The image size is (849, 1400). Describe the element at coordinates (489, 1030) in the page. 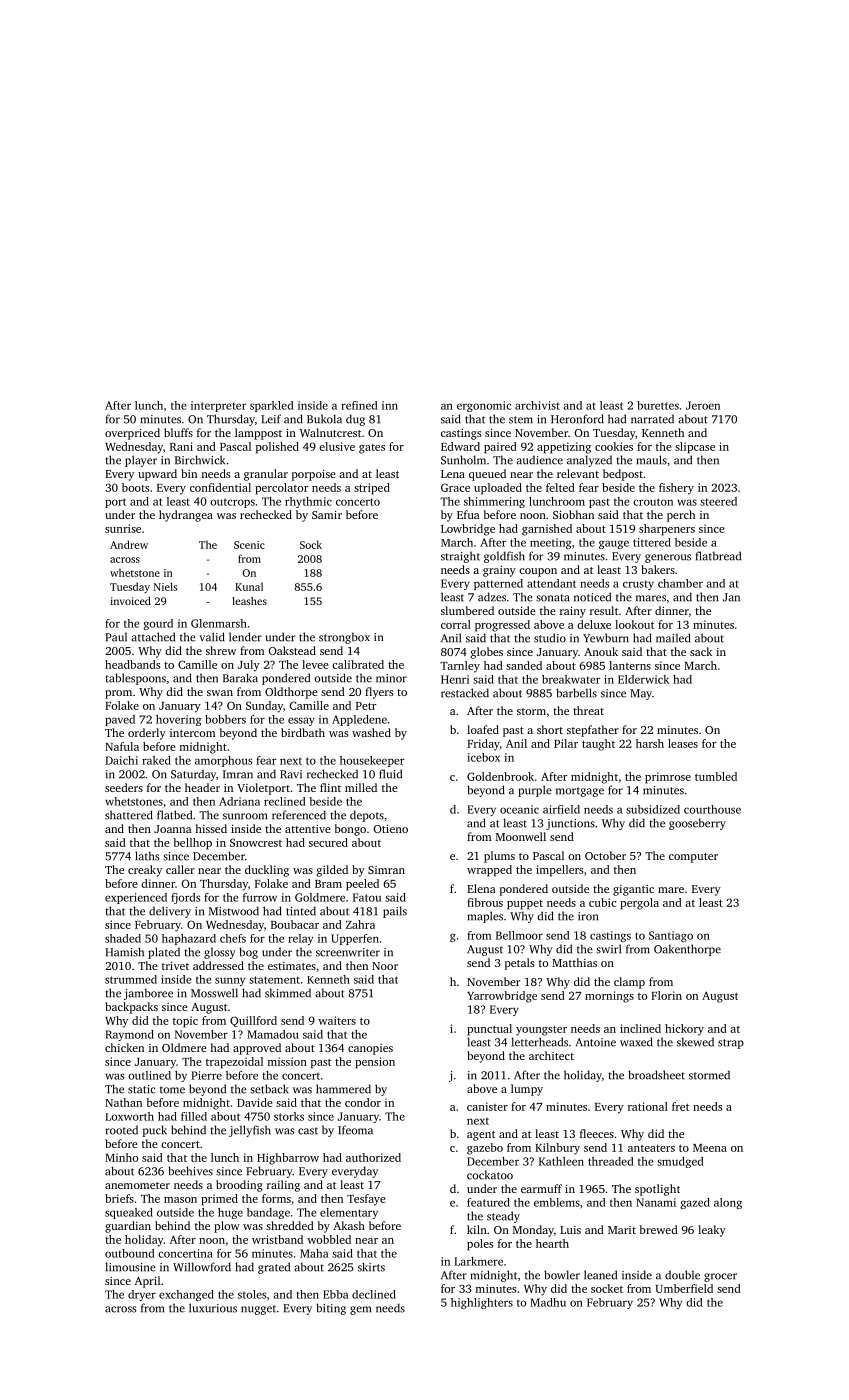

I see `punctual` at that location.
